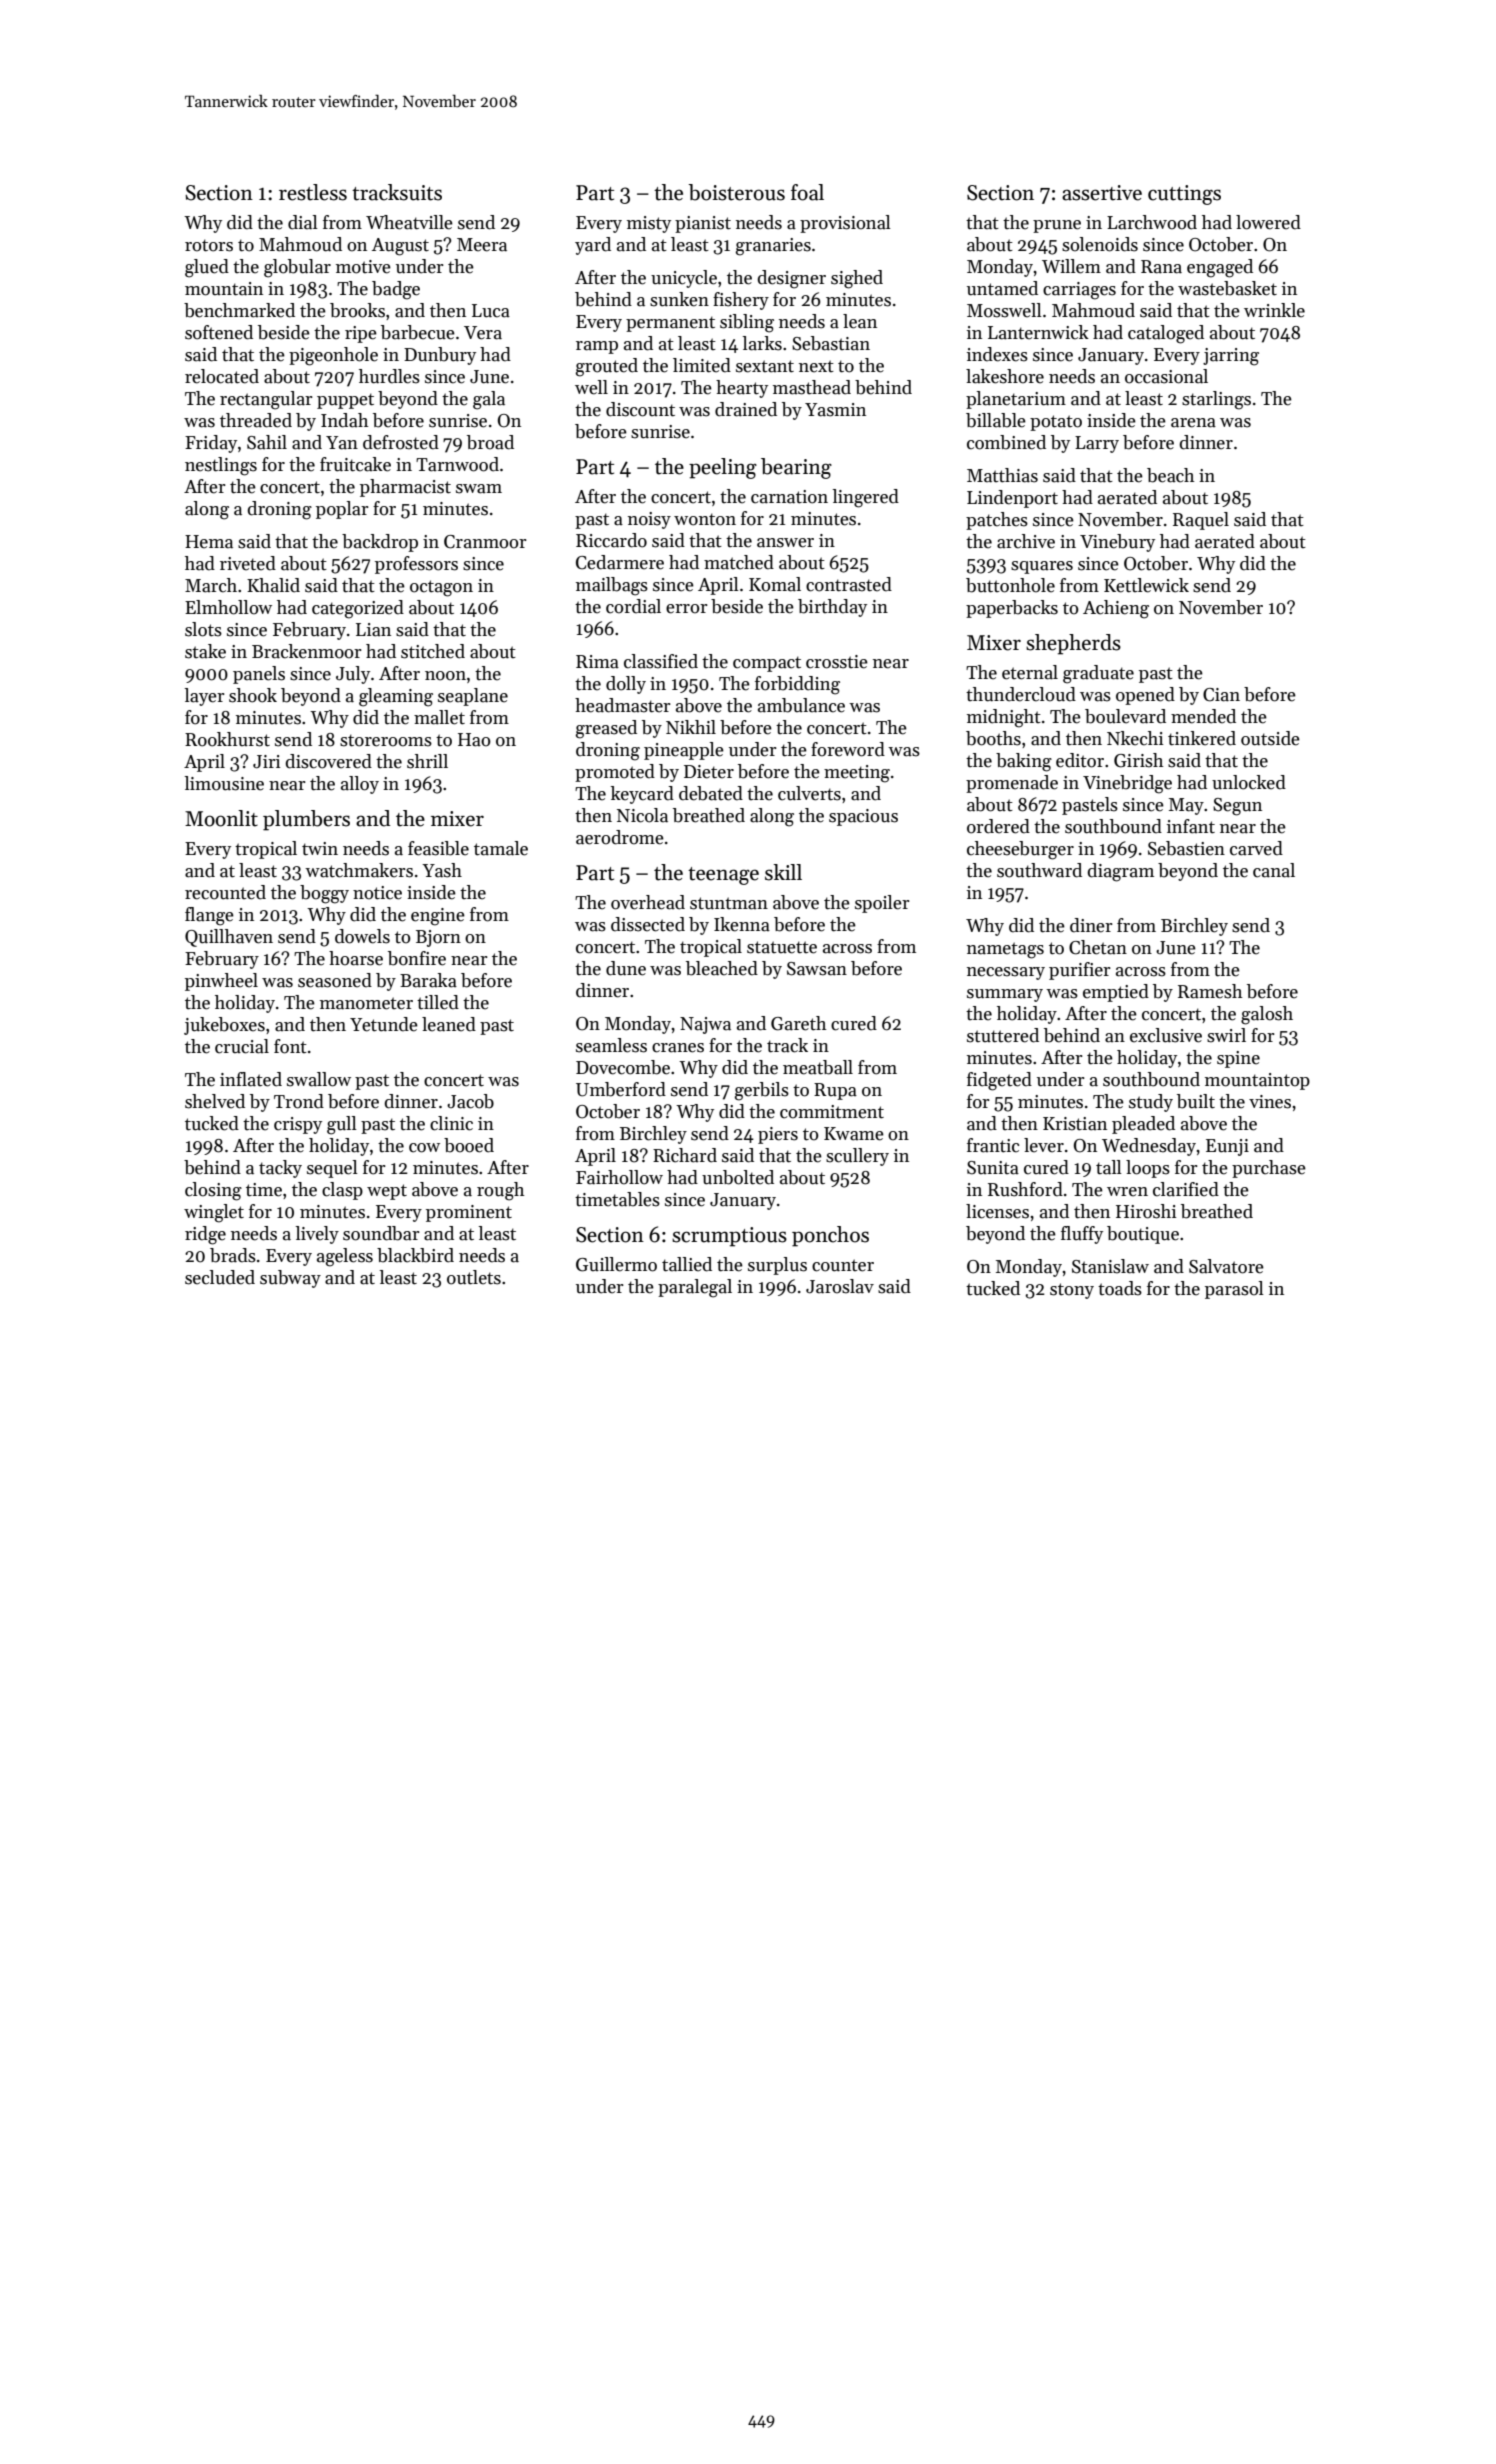 The width and height of the screenshot is (1496, 2464). Describe the element at coordinates (313, 192) in the screenshot. I see `restless` at that location.
